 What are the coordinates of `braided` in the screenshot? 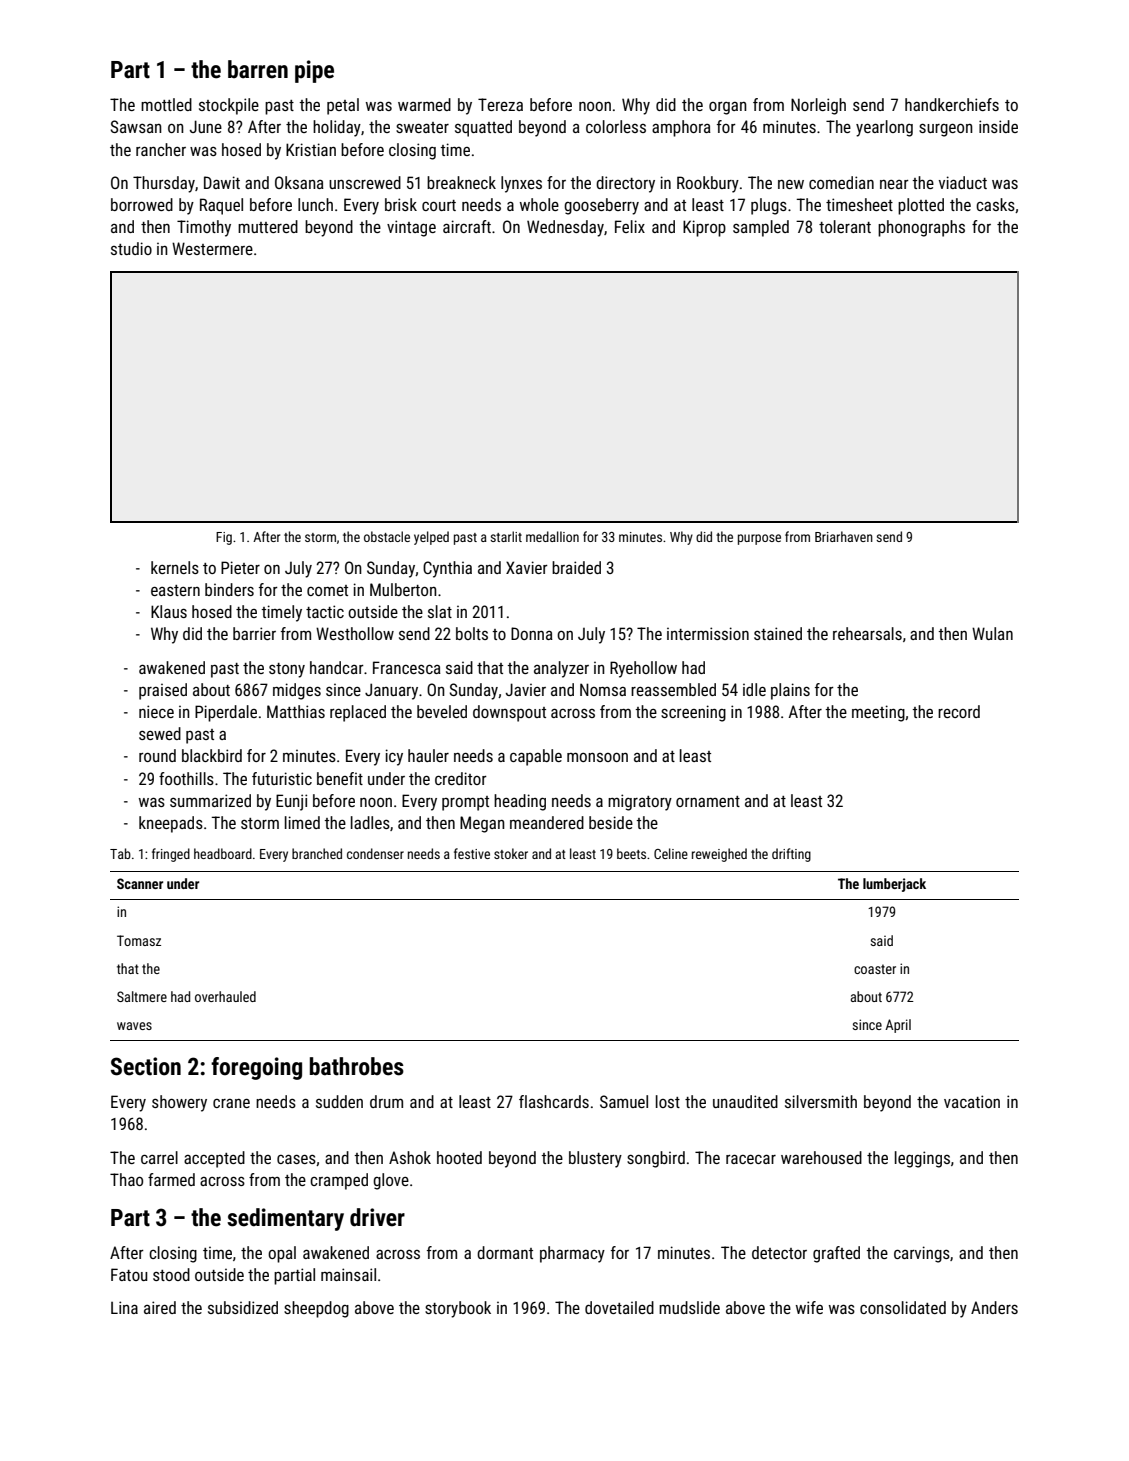 It's located at (576, 567).
